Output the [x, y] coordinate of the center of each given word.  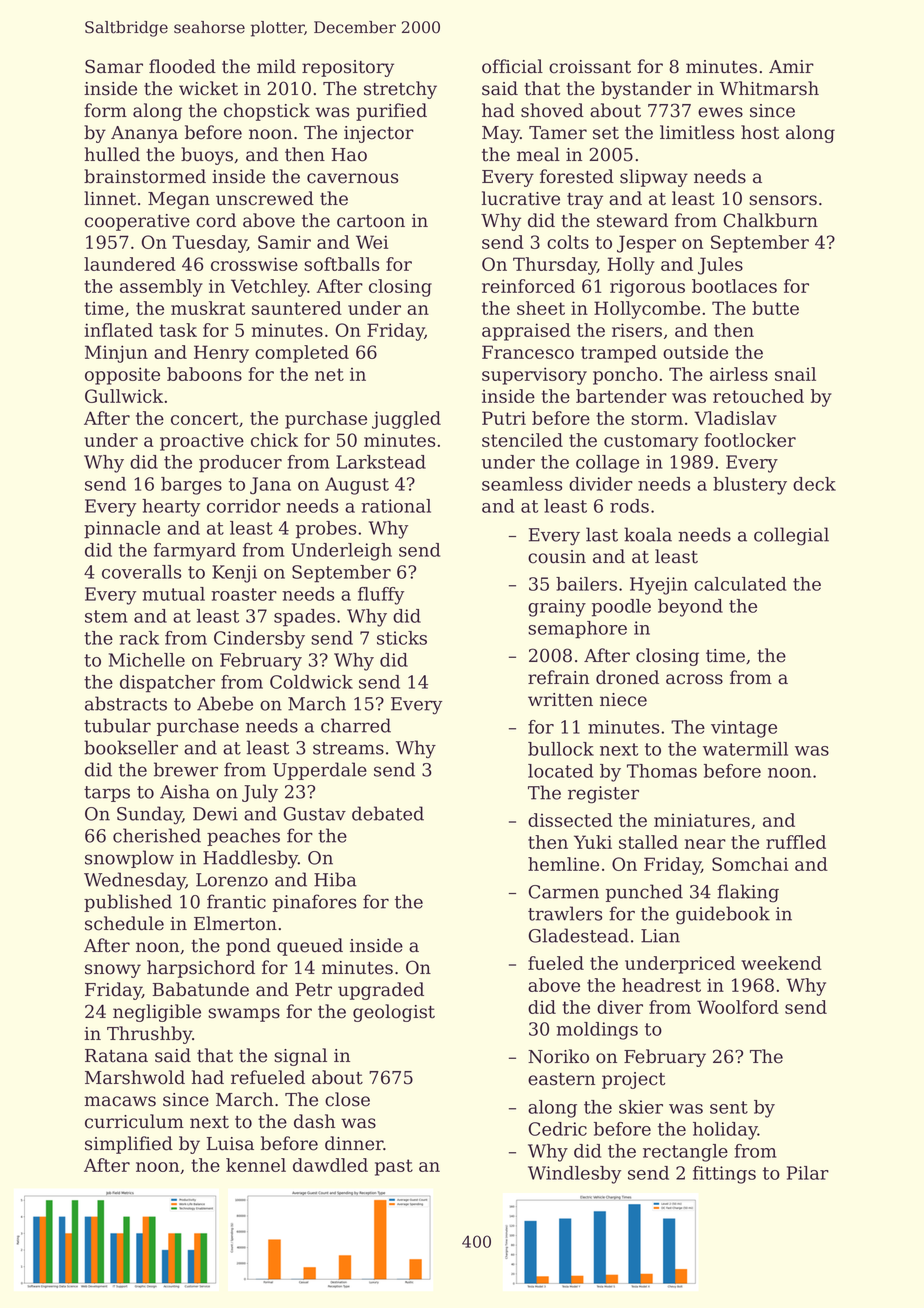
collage [607, 464]
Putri [504, 418]
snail [795, 374]
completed [302, 354]
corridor [244, 506]
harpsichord [201, 969]
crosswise [254, 264]
